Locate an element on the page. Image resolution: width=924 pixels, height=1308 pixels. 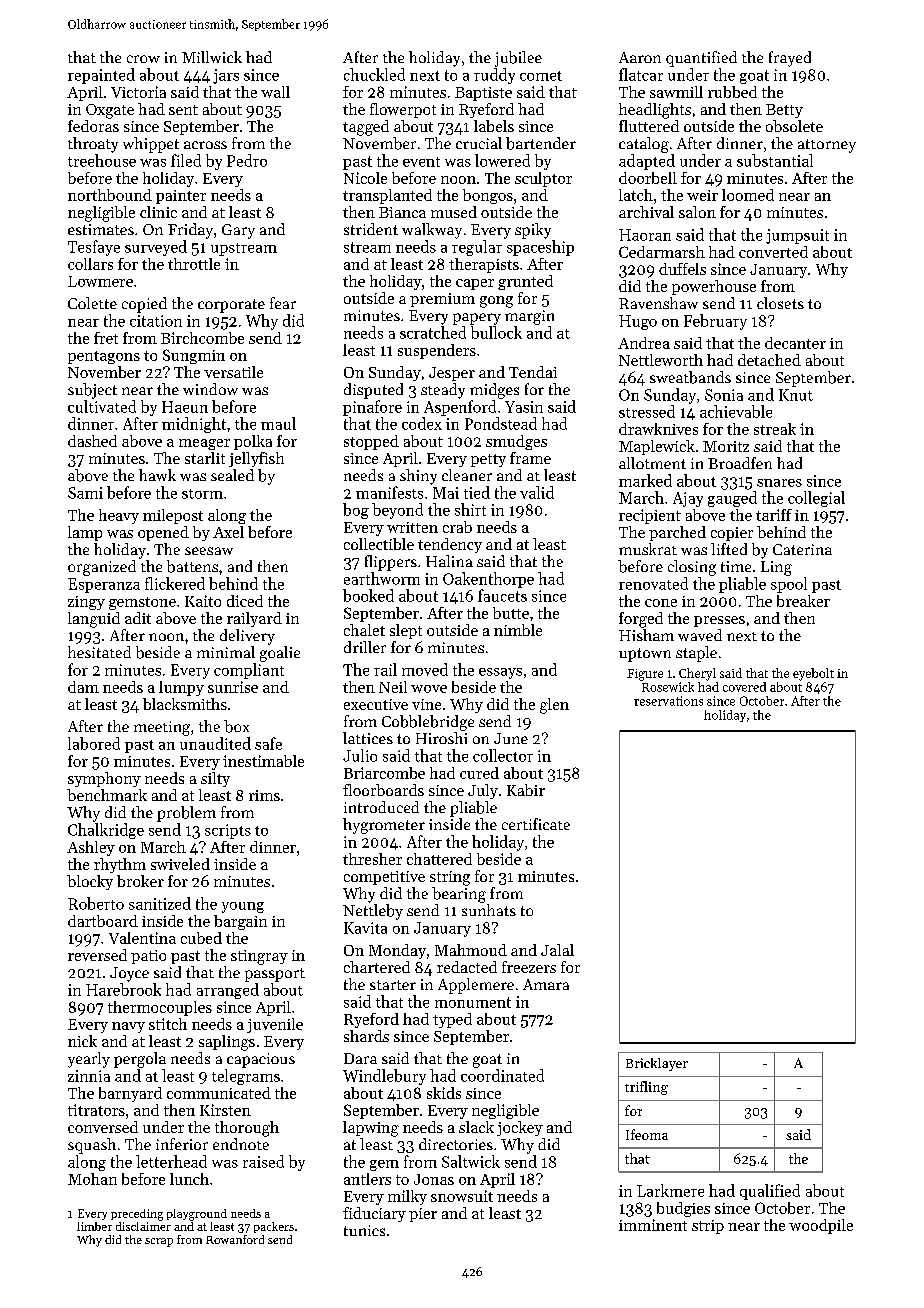
earthworm is located at coordinates (382, 578).
